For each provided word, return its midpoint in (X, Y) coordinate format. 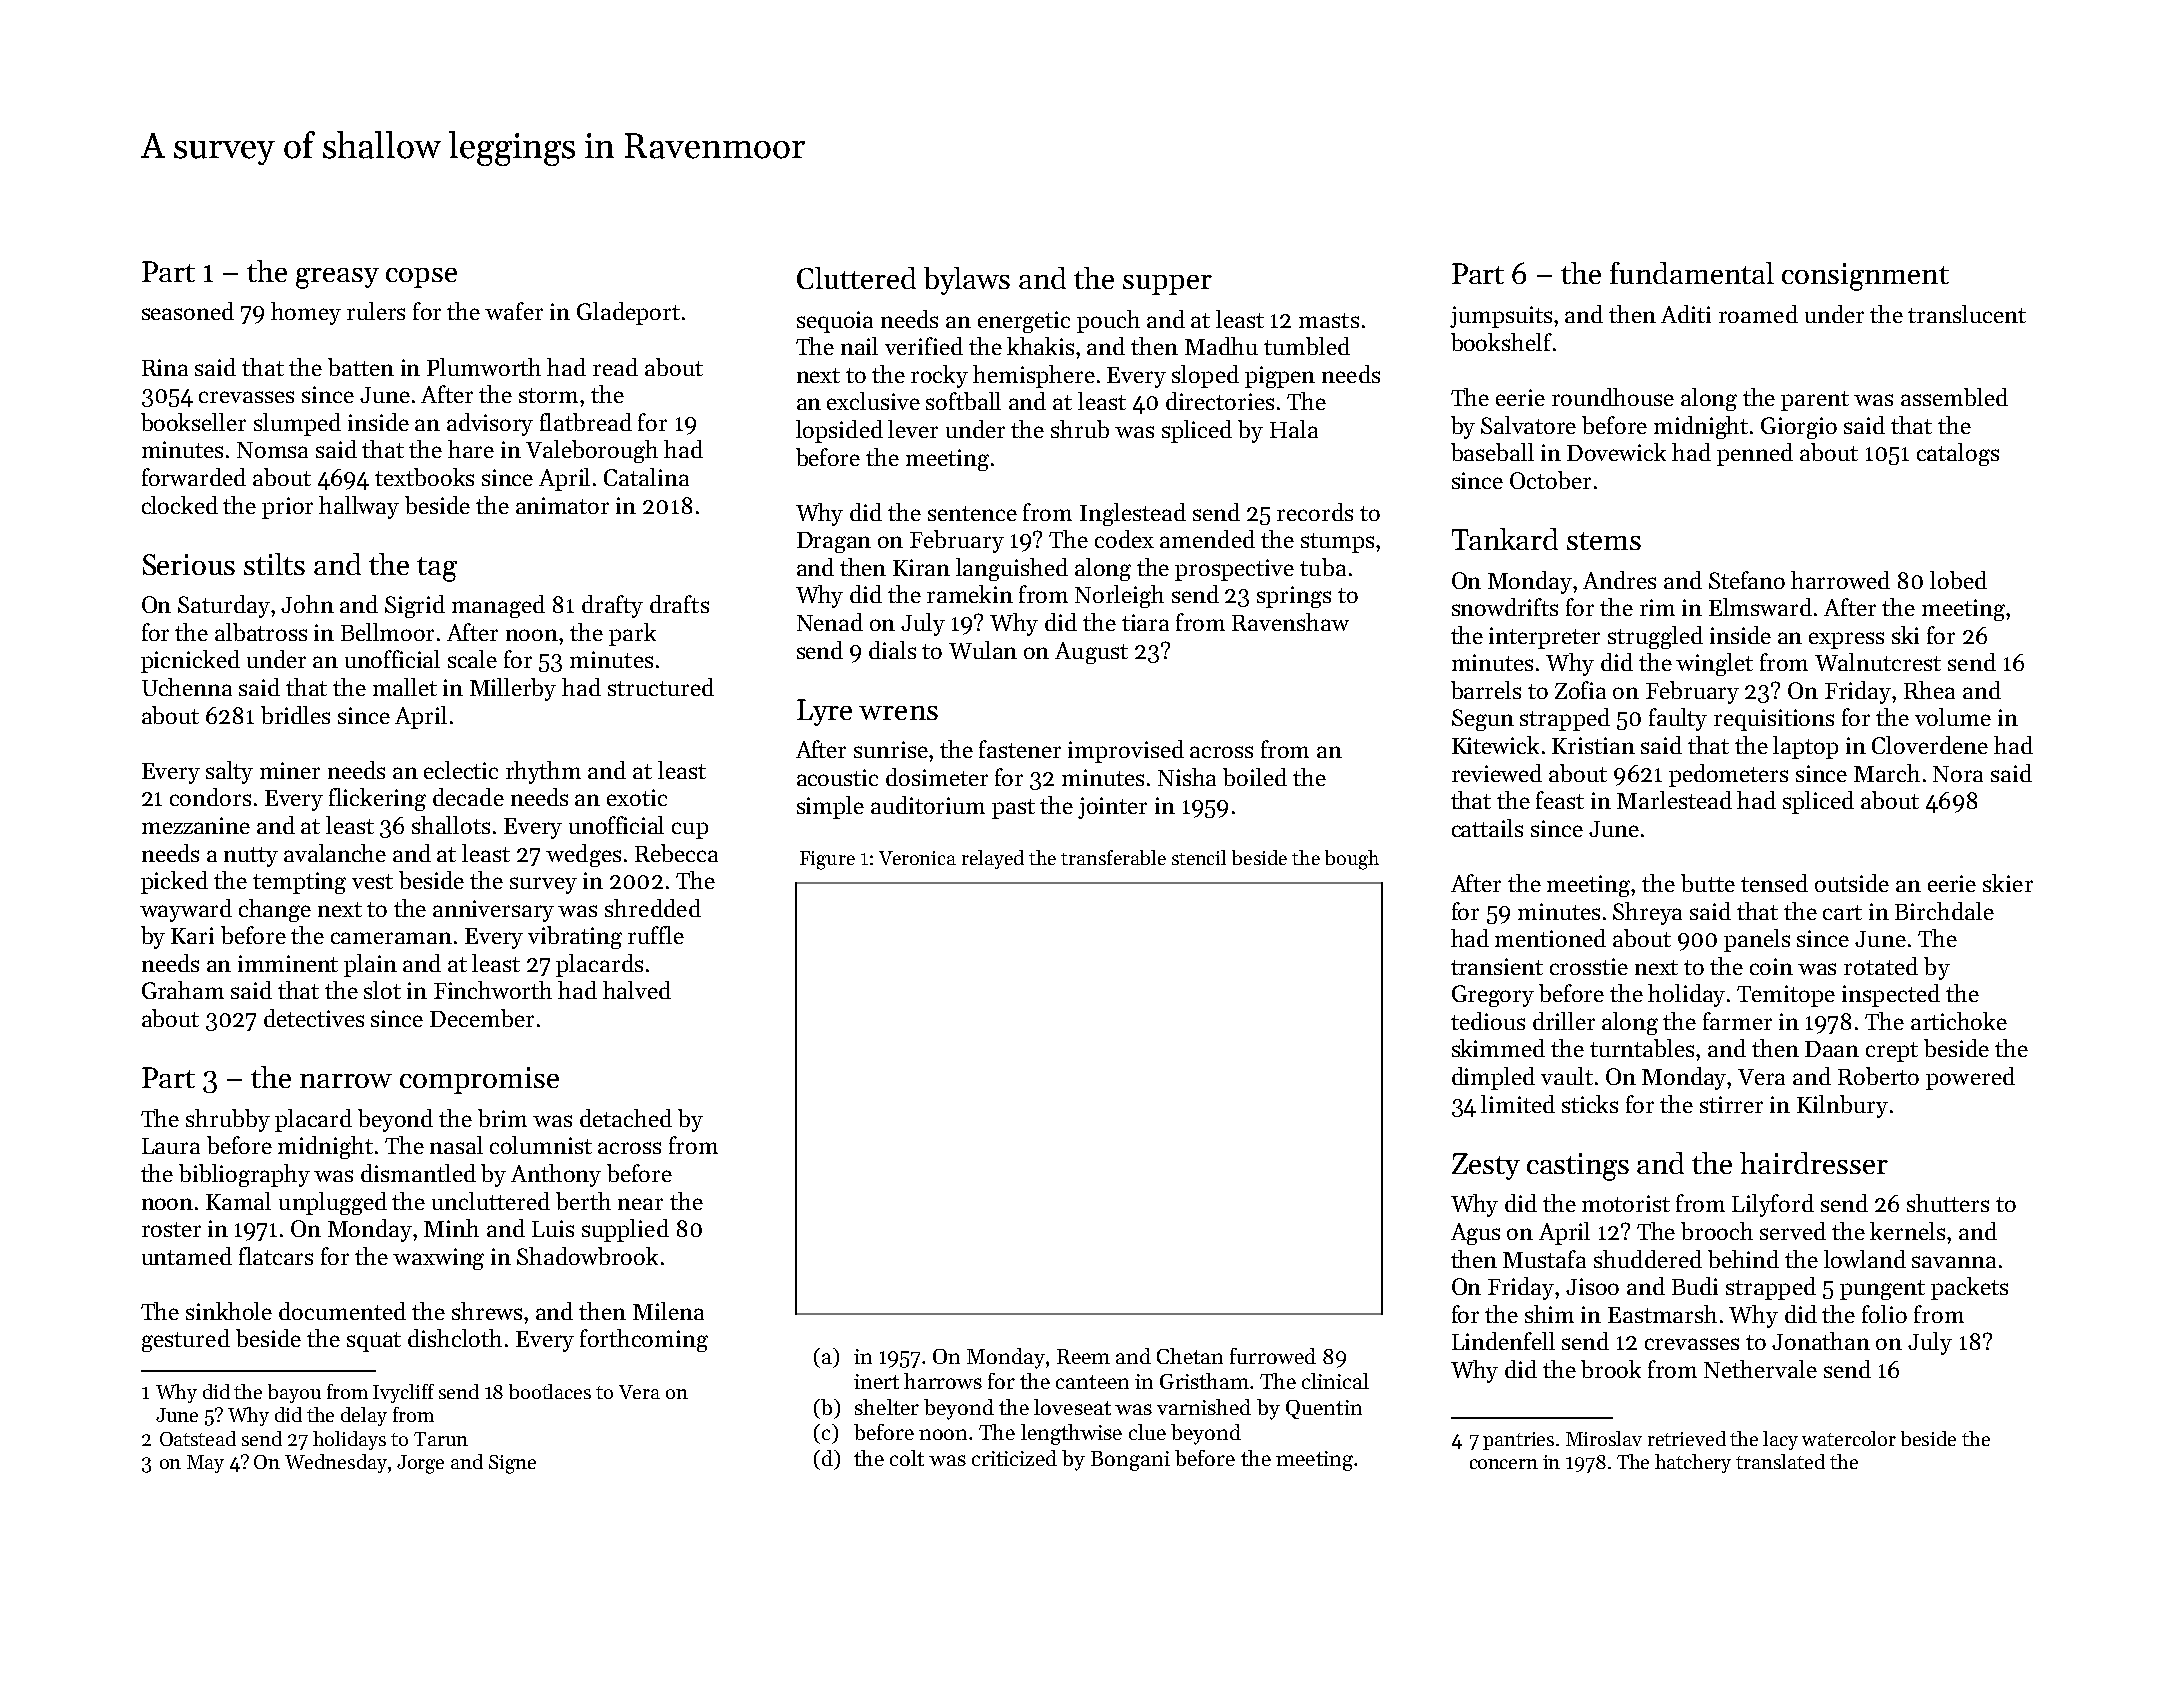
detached (626, 1118)
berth (583, 1201)
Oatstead (198, 1438)
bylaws (967, 281)
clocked (180, 505)
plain (370, 965)
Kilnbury (1842, 1106)
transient (1497, 966)
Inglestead (1133, 514)
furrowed (1273, 1356)
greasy (337, 278)
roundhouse (1613, 397)
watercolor (1849, 1438)
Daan (1832, 1049)
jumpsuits (1501, 317)
